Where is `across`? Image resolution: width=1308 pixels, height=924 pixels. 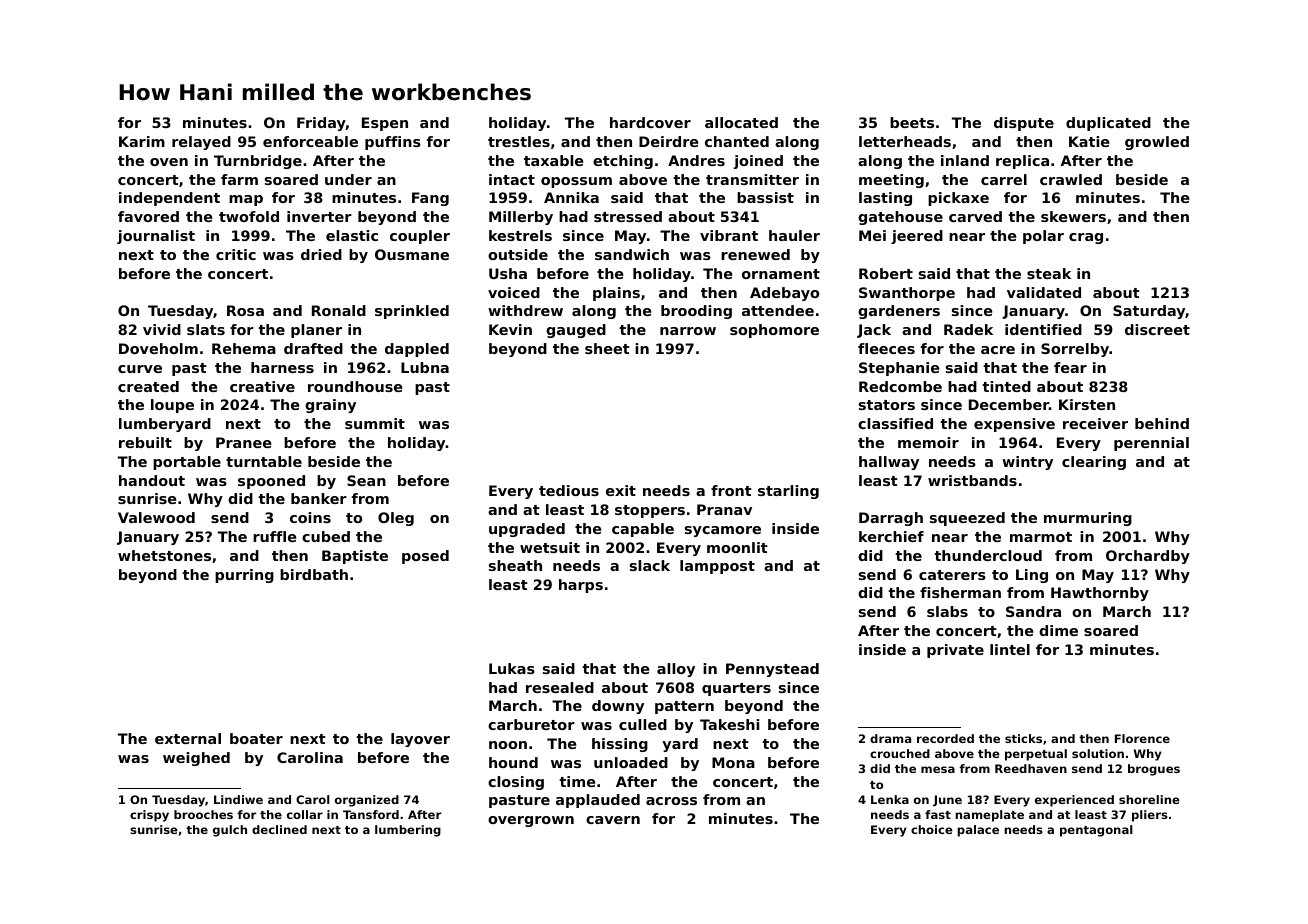
across is located at coordinates (671, 801).
